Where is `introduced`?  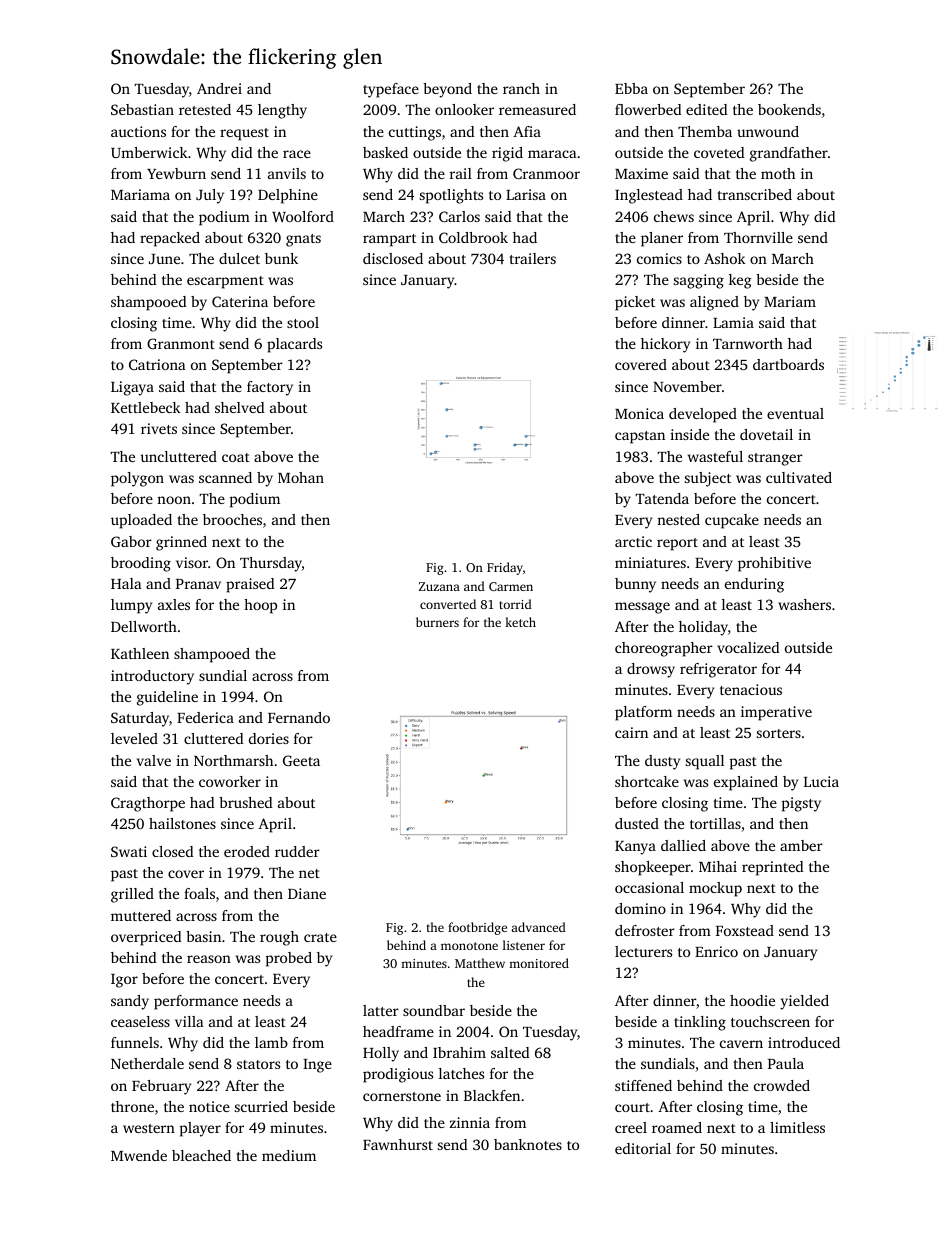 introduced is located at coordinates (804, 1042).
